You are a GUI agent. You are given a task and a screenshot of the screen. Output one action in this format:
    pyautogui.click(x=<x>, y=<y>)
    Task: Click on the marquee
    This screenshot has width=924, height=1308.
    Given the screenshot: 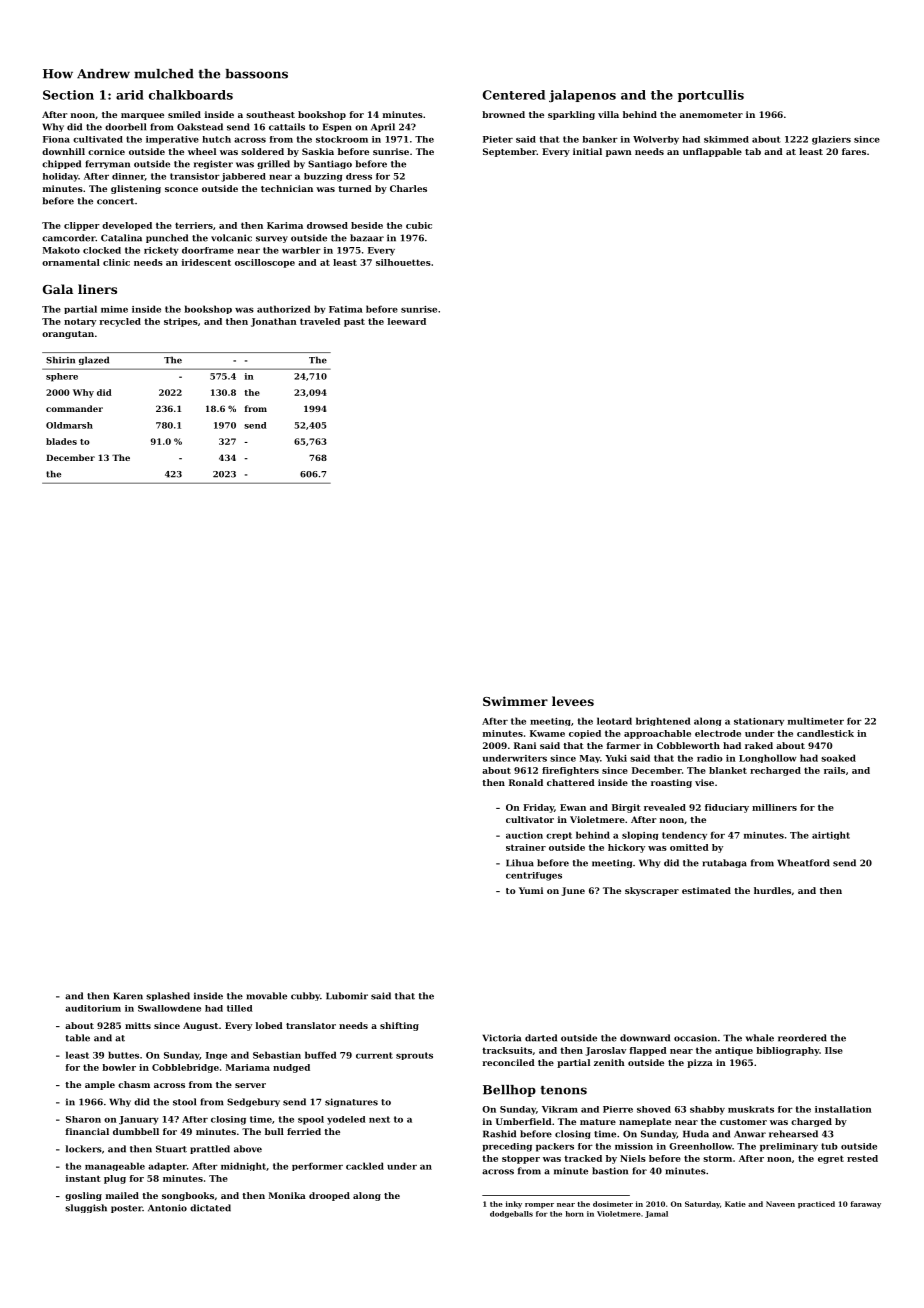 What is the action you would take?
    pyautogui.click(x=142, y=116)
